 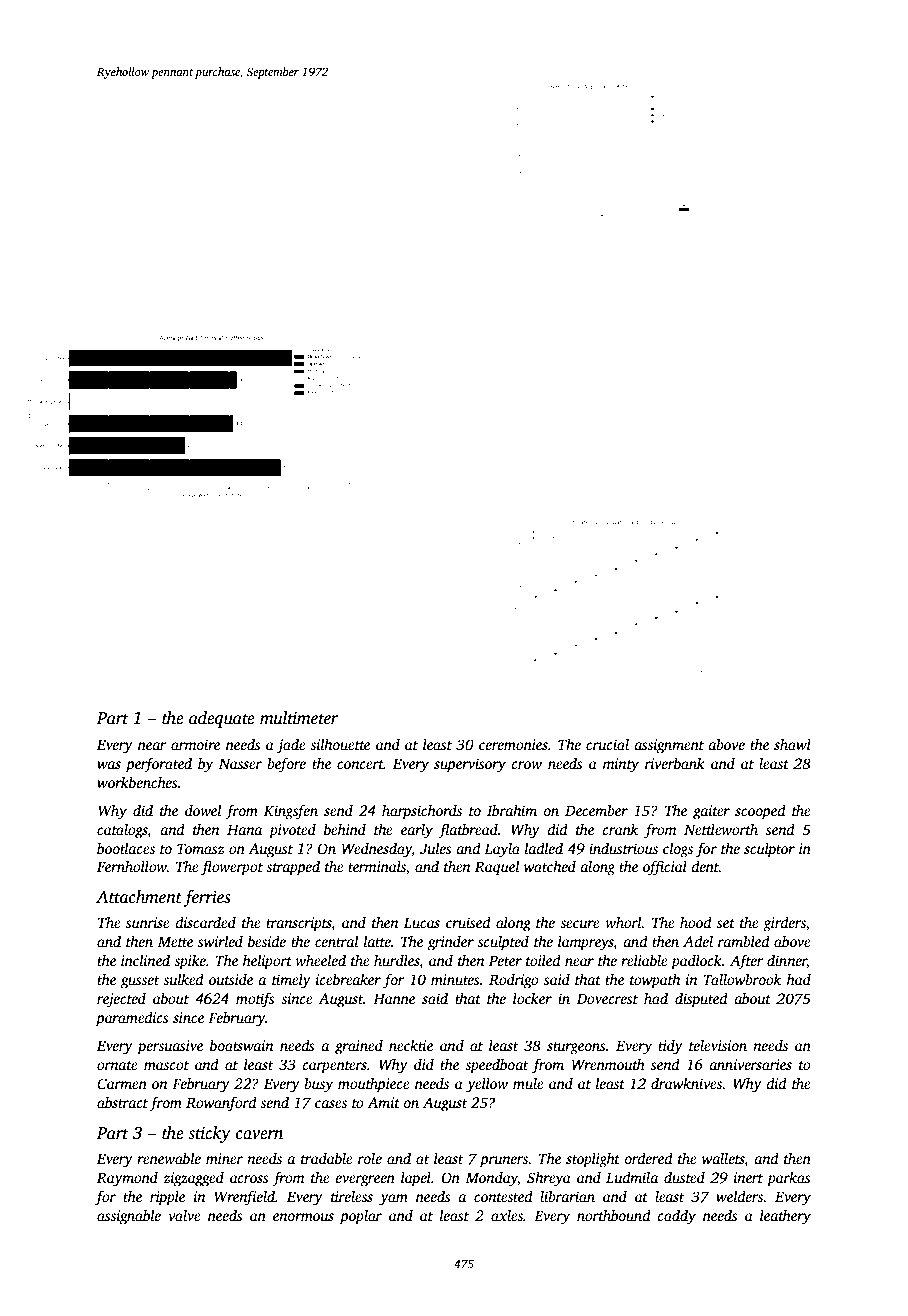 What do you see at coordinates (303, 1217) in the page?
I see `enormous` at bounding box center [303, 1217].
